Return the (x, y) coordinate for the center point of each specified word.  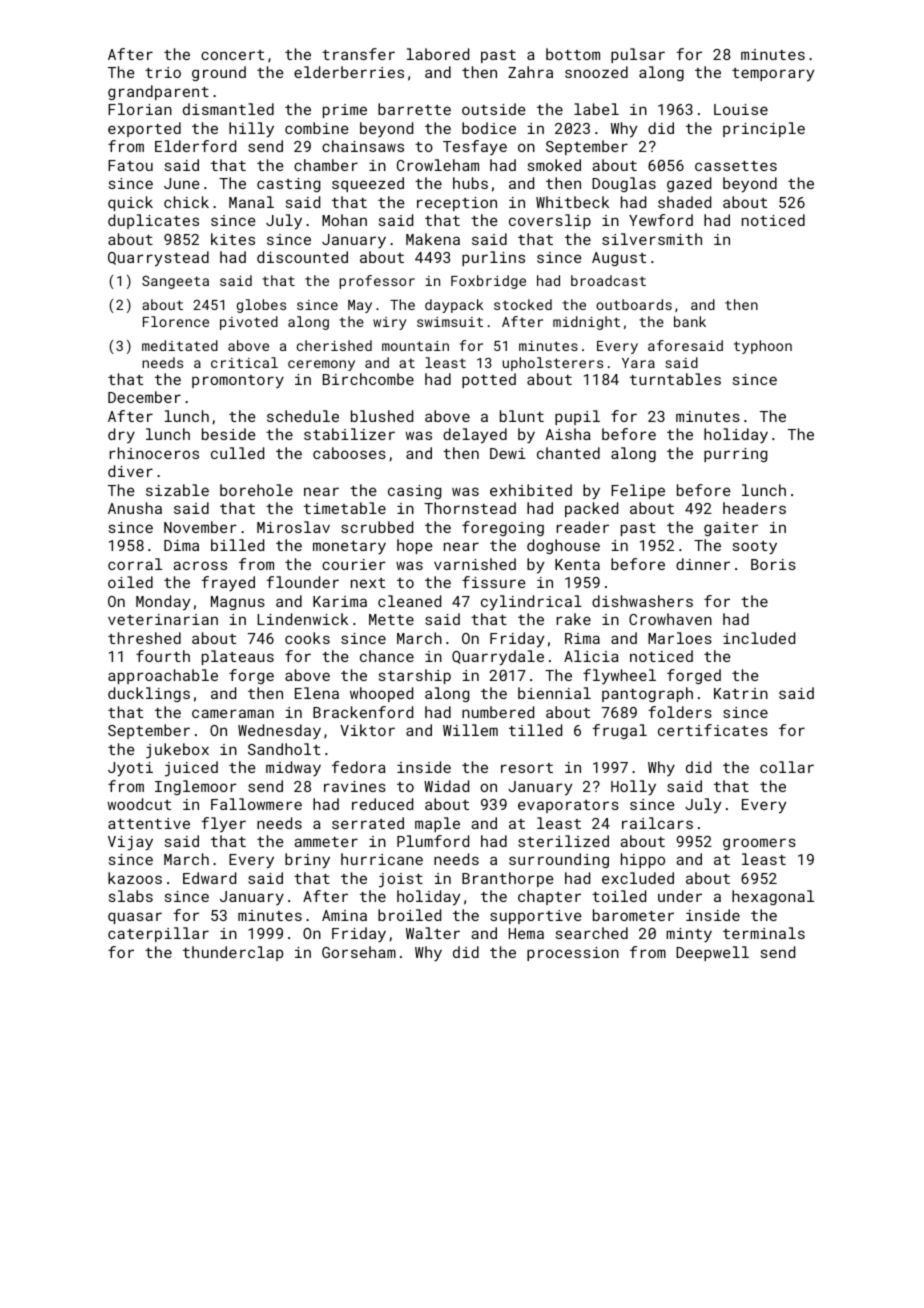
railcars (657, 823)
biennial (554, 693)
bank (690, 321)
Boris (773, 564)
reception (457, 204)
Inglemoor (196, 787)
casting (288, 185)
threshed (144, 638)
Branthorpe (508, 879)
